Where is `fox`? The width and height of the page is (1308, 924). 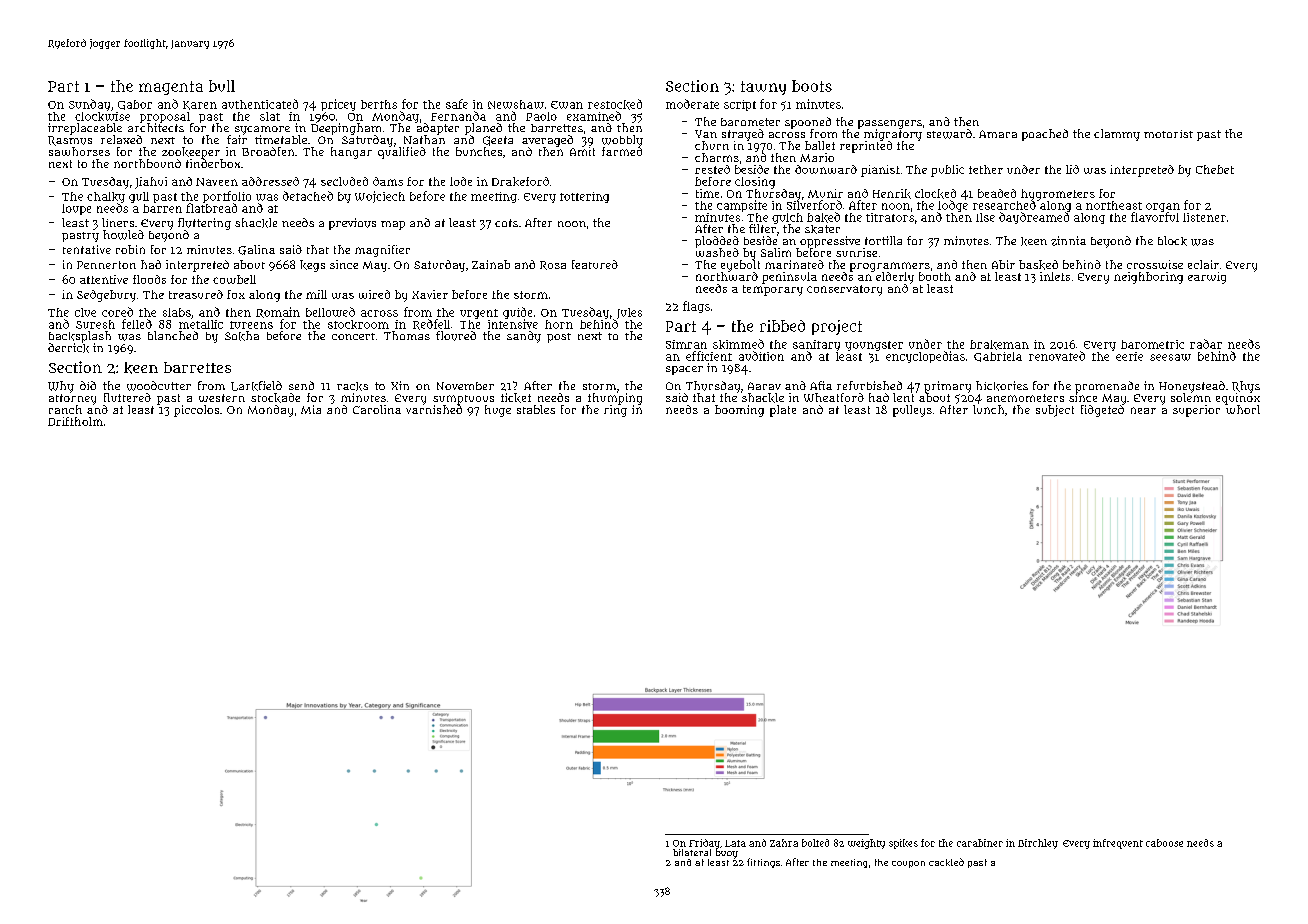 fox is located at coordinates (236, 294).
